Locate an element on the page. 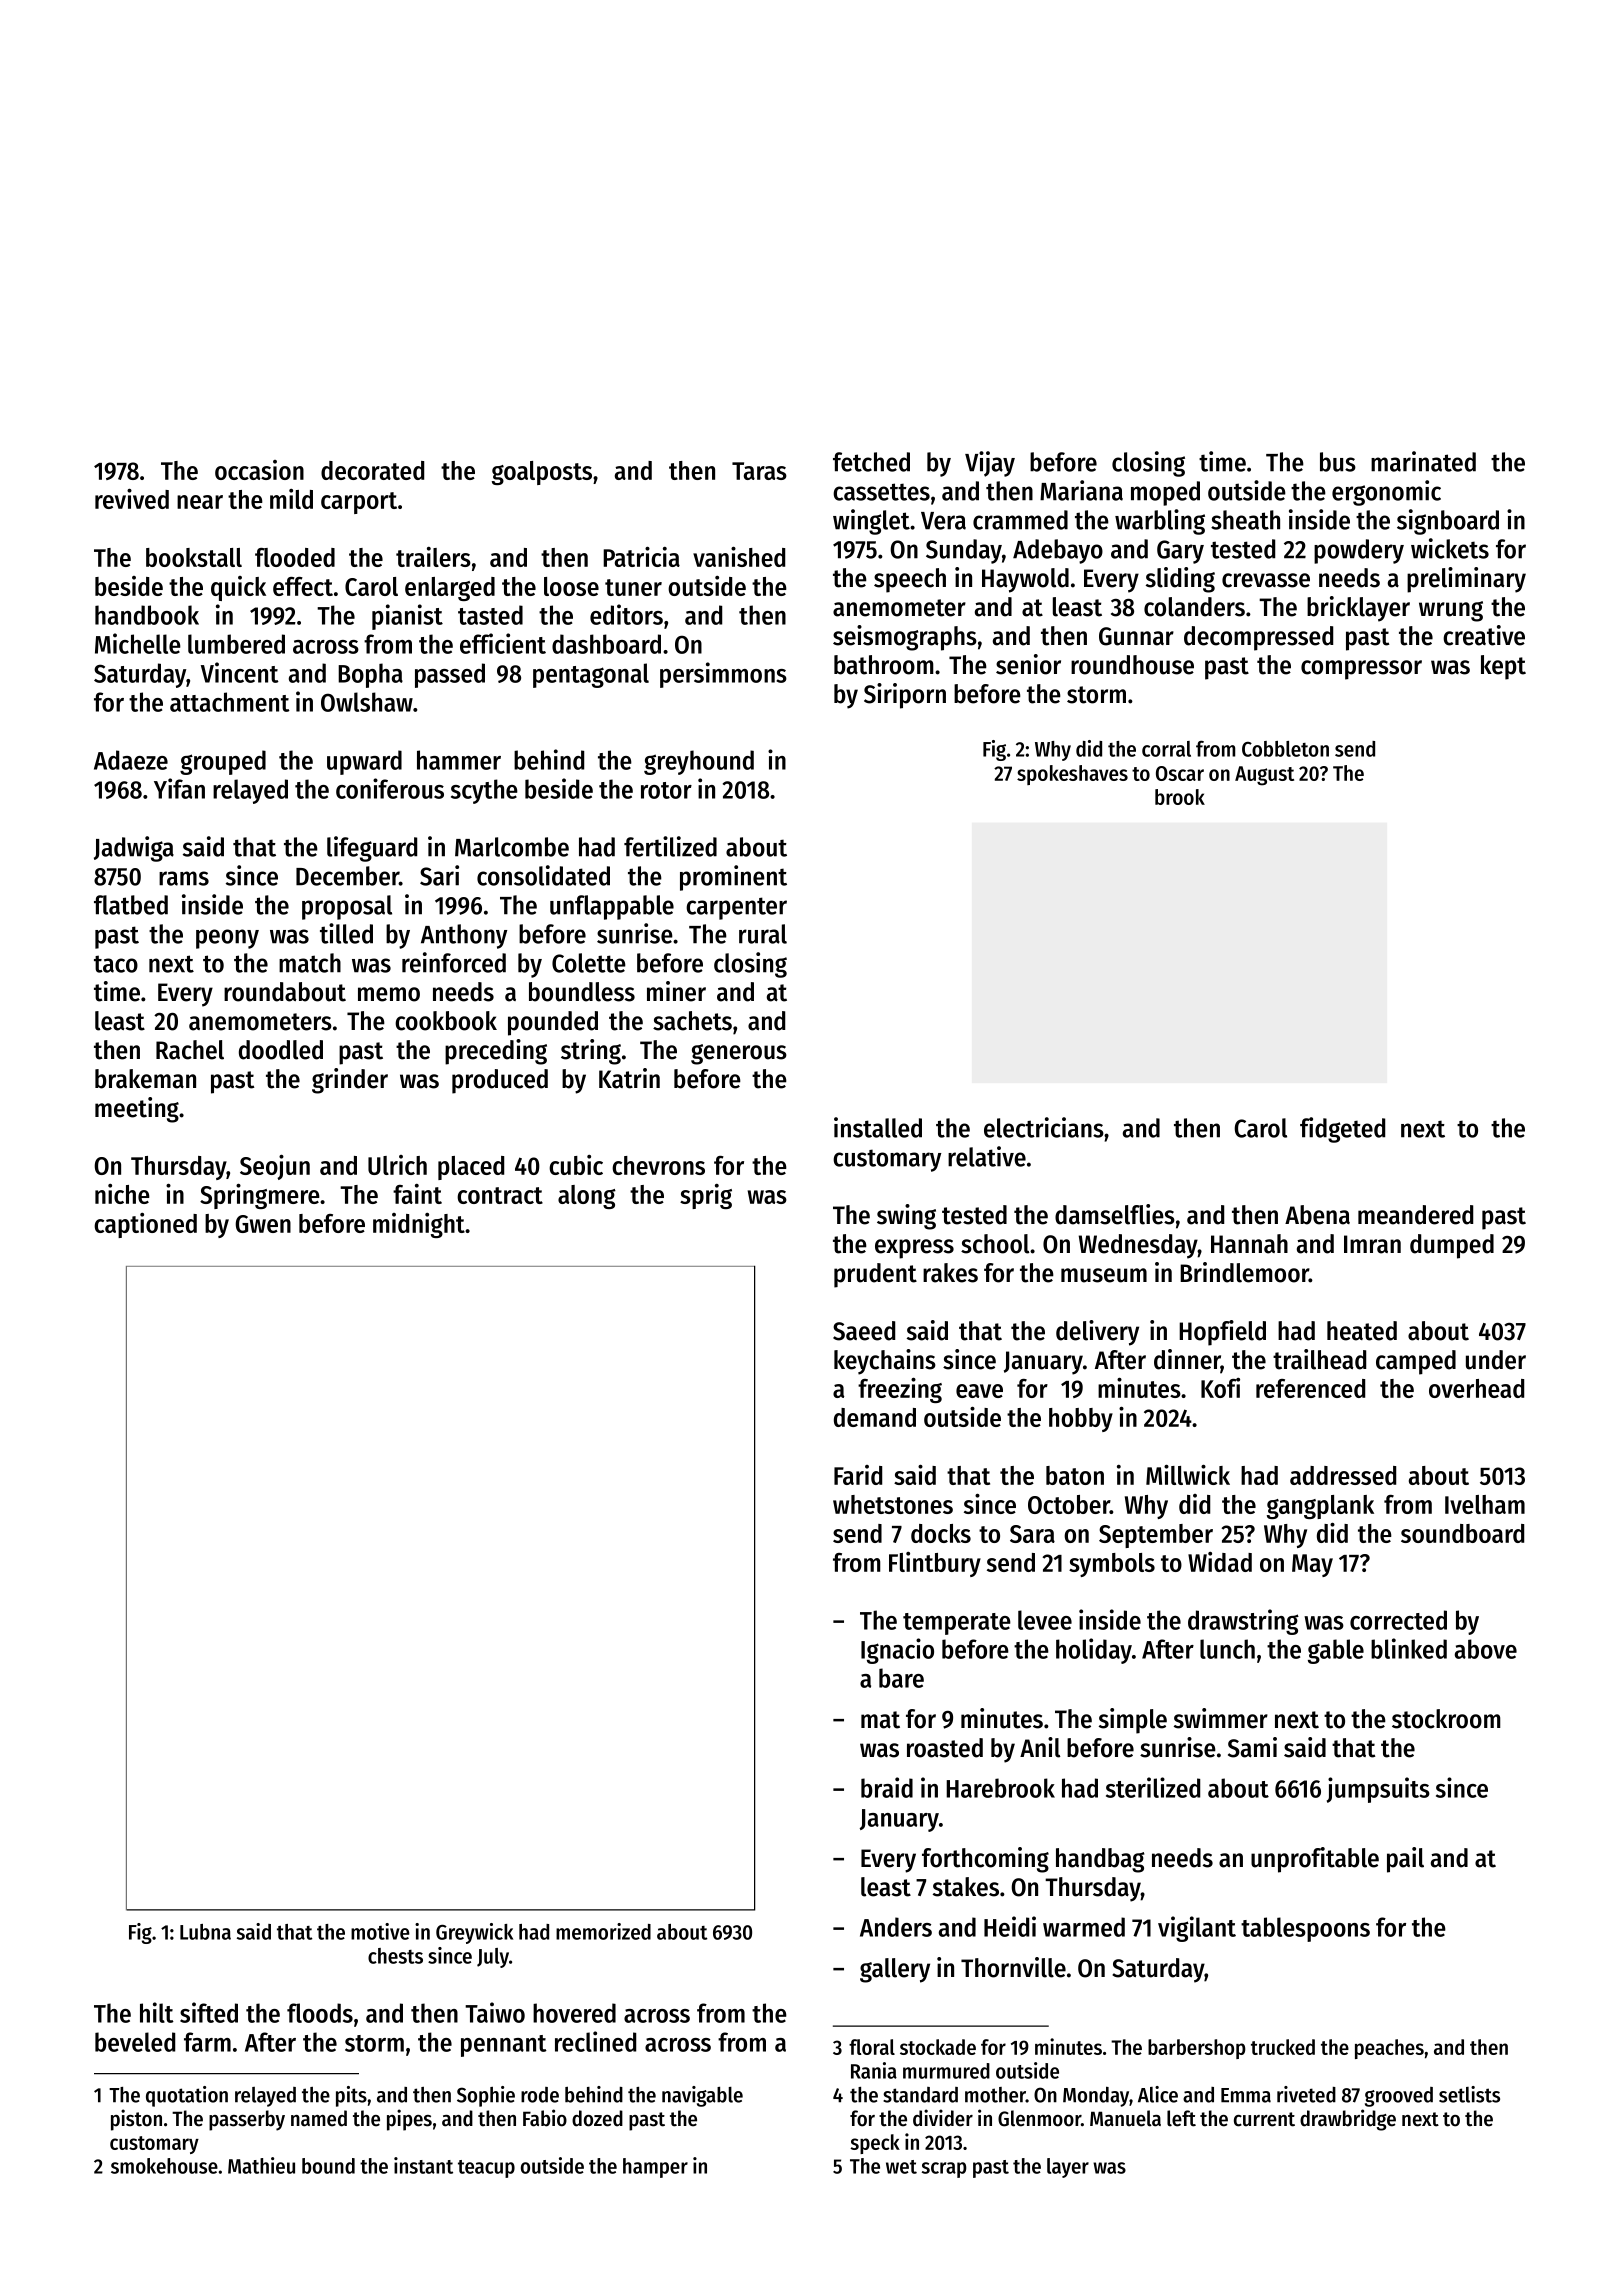 This page has width=1620, height=2292. Greywick is located at coordinates (474, 1933).
